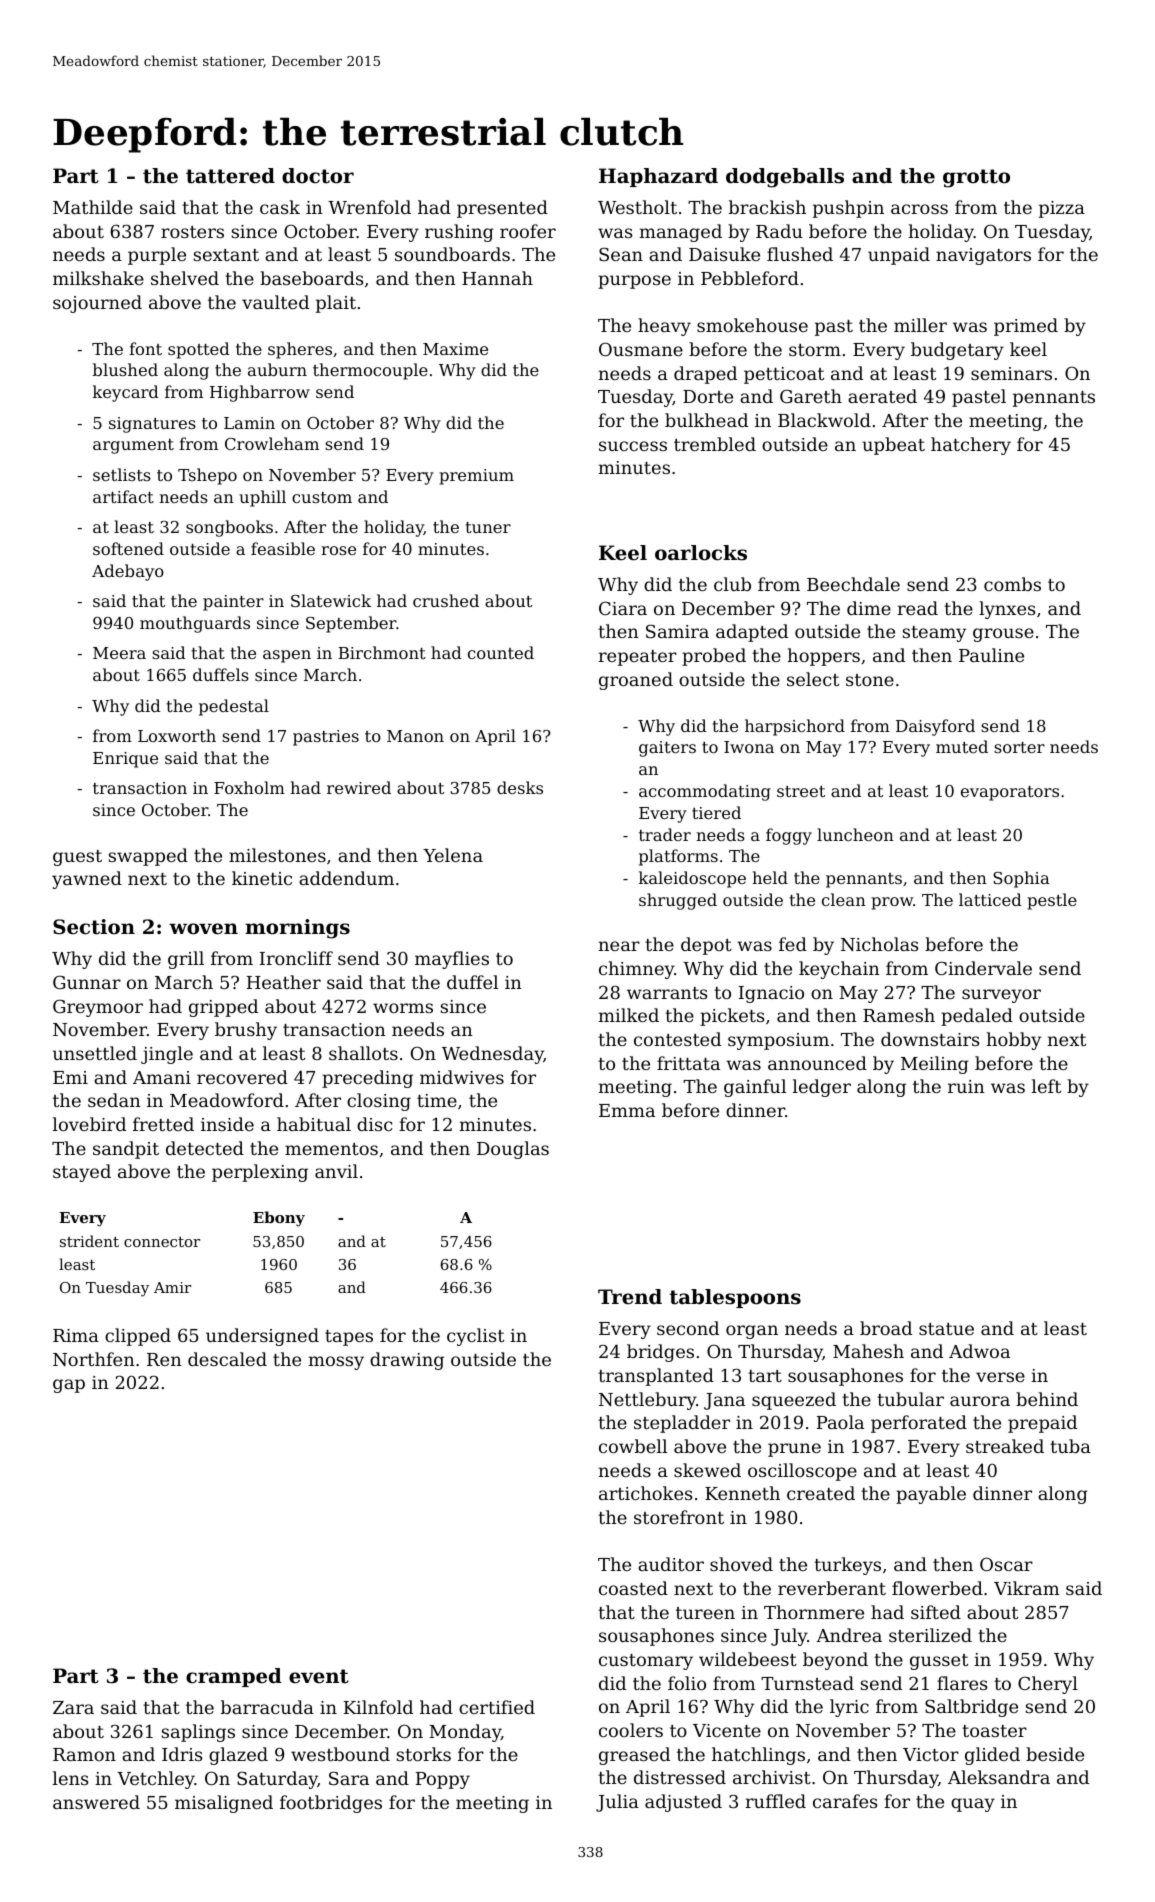  What do you see at coordinates (119, 653) in the image?
I see `Meera` at bounding box center [119, 653].
